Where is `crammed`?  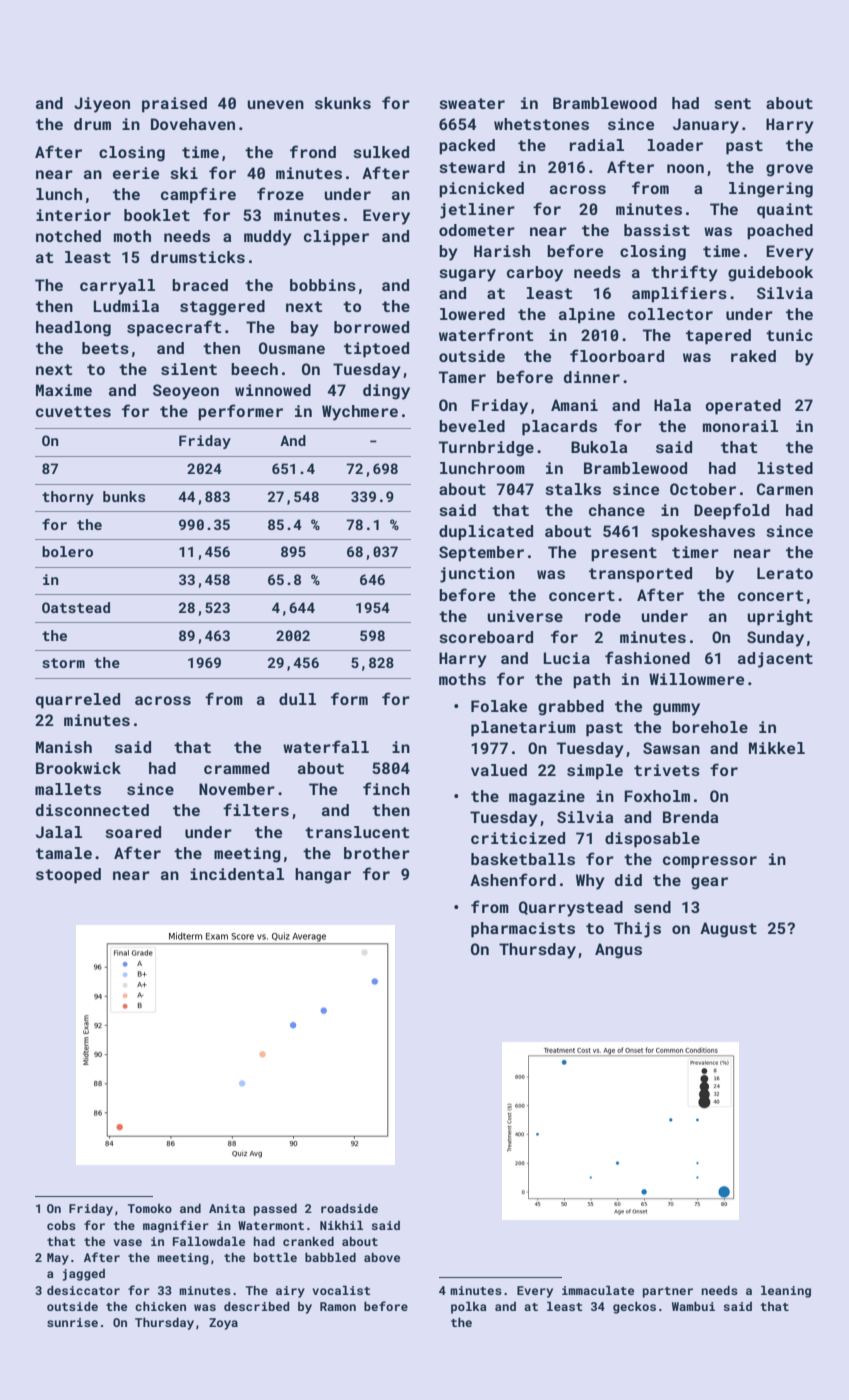 crammed is located at coordinates (236, 768).
